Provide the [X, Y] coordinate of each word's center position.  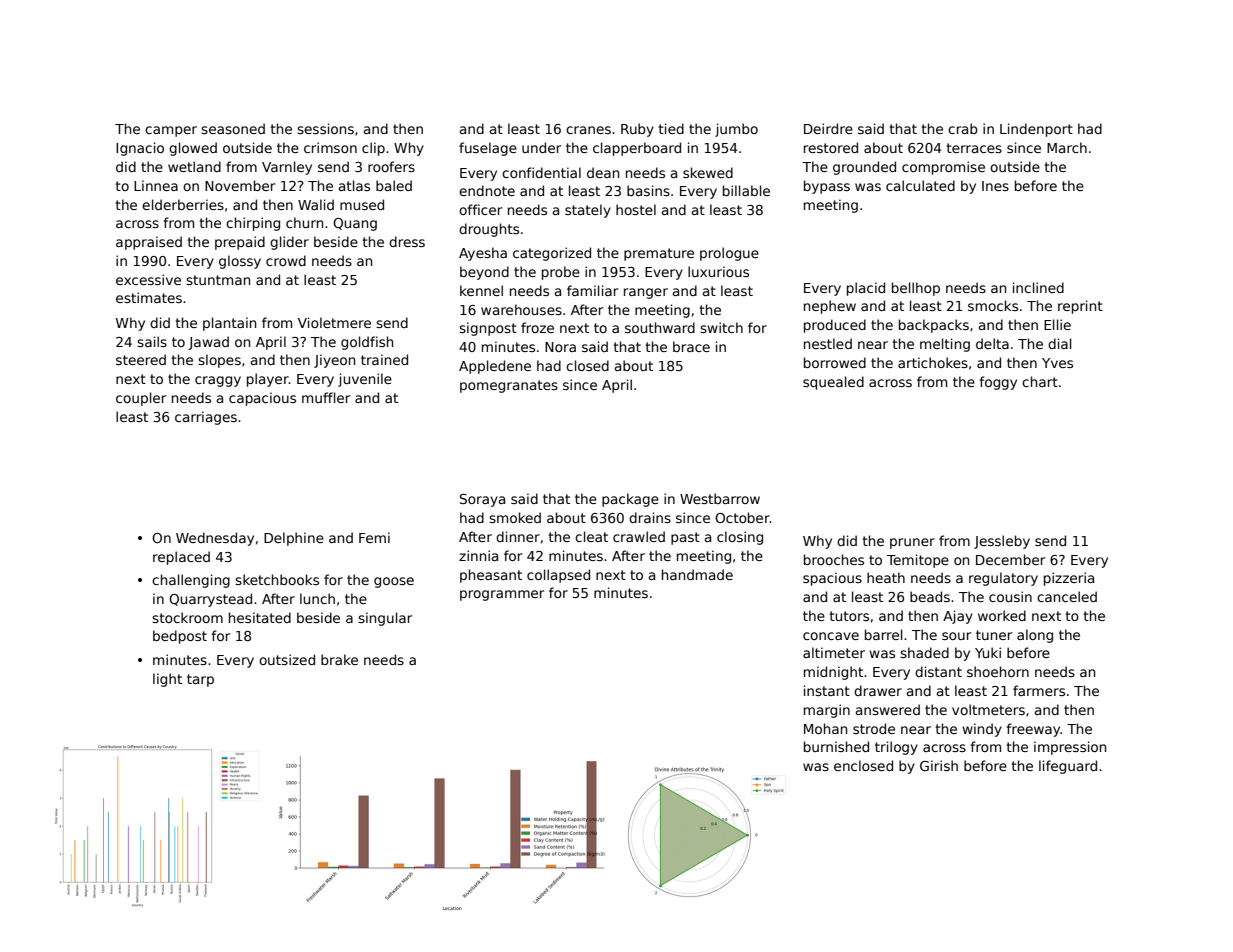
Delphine [294, 539]
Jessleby [1002, 542]
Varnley [287, 168]
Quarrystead [210, 600]
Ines [995, 186]
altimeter [834, 652]
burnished [836, 746]
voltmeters [988, 709]
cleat [591, 536]
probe [561, 273]
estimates [149, 297]
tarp [200, 680]
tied [671, 128]
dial [1060, 343]
